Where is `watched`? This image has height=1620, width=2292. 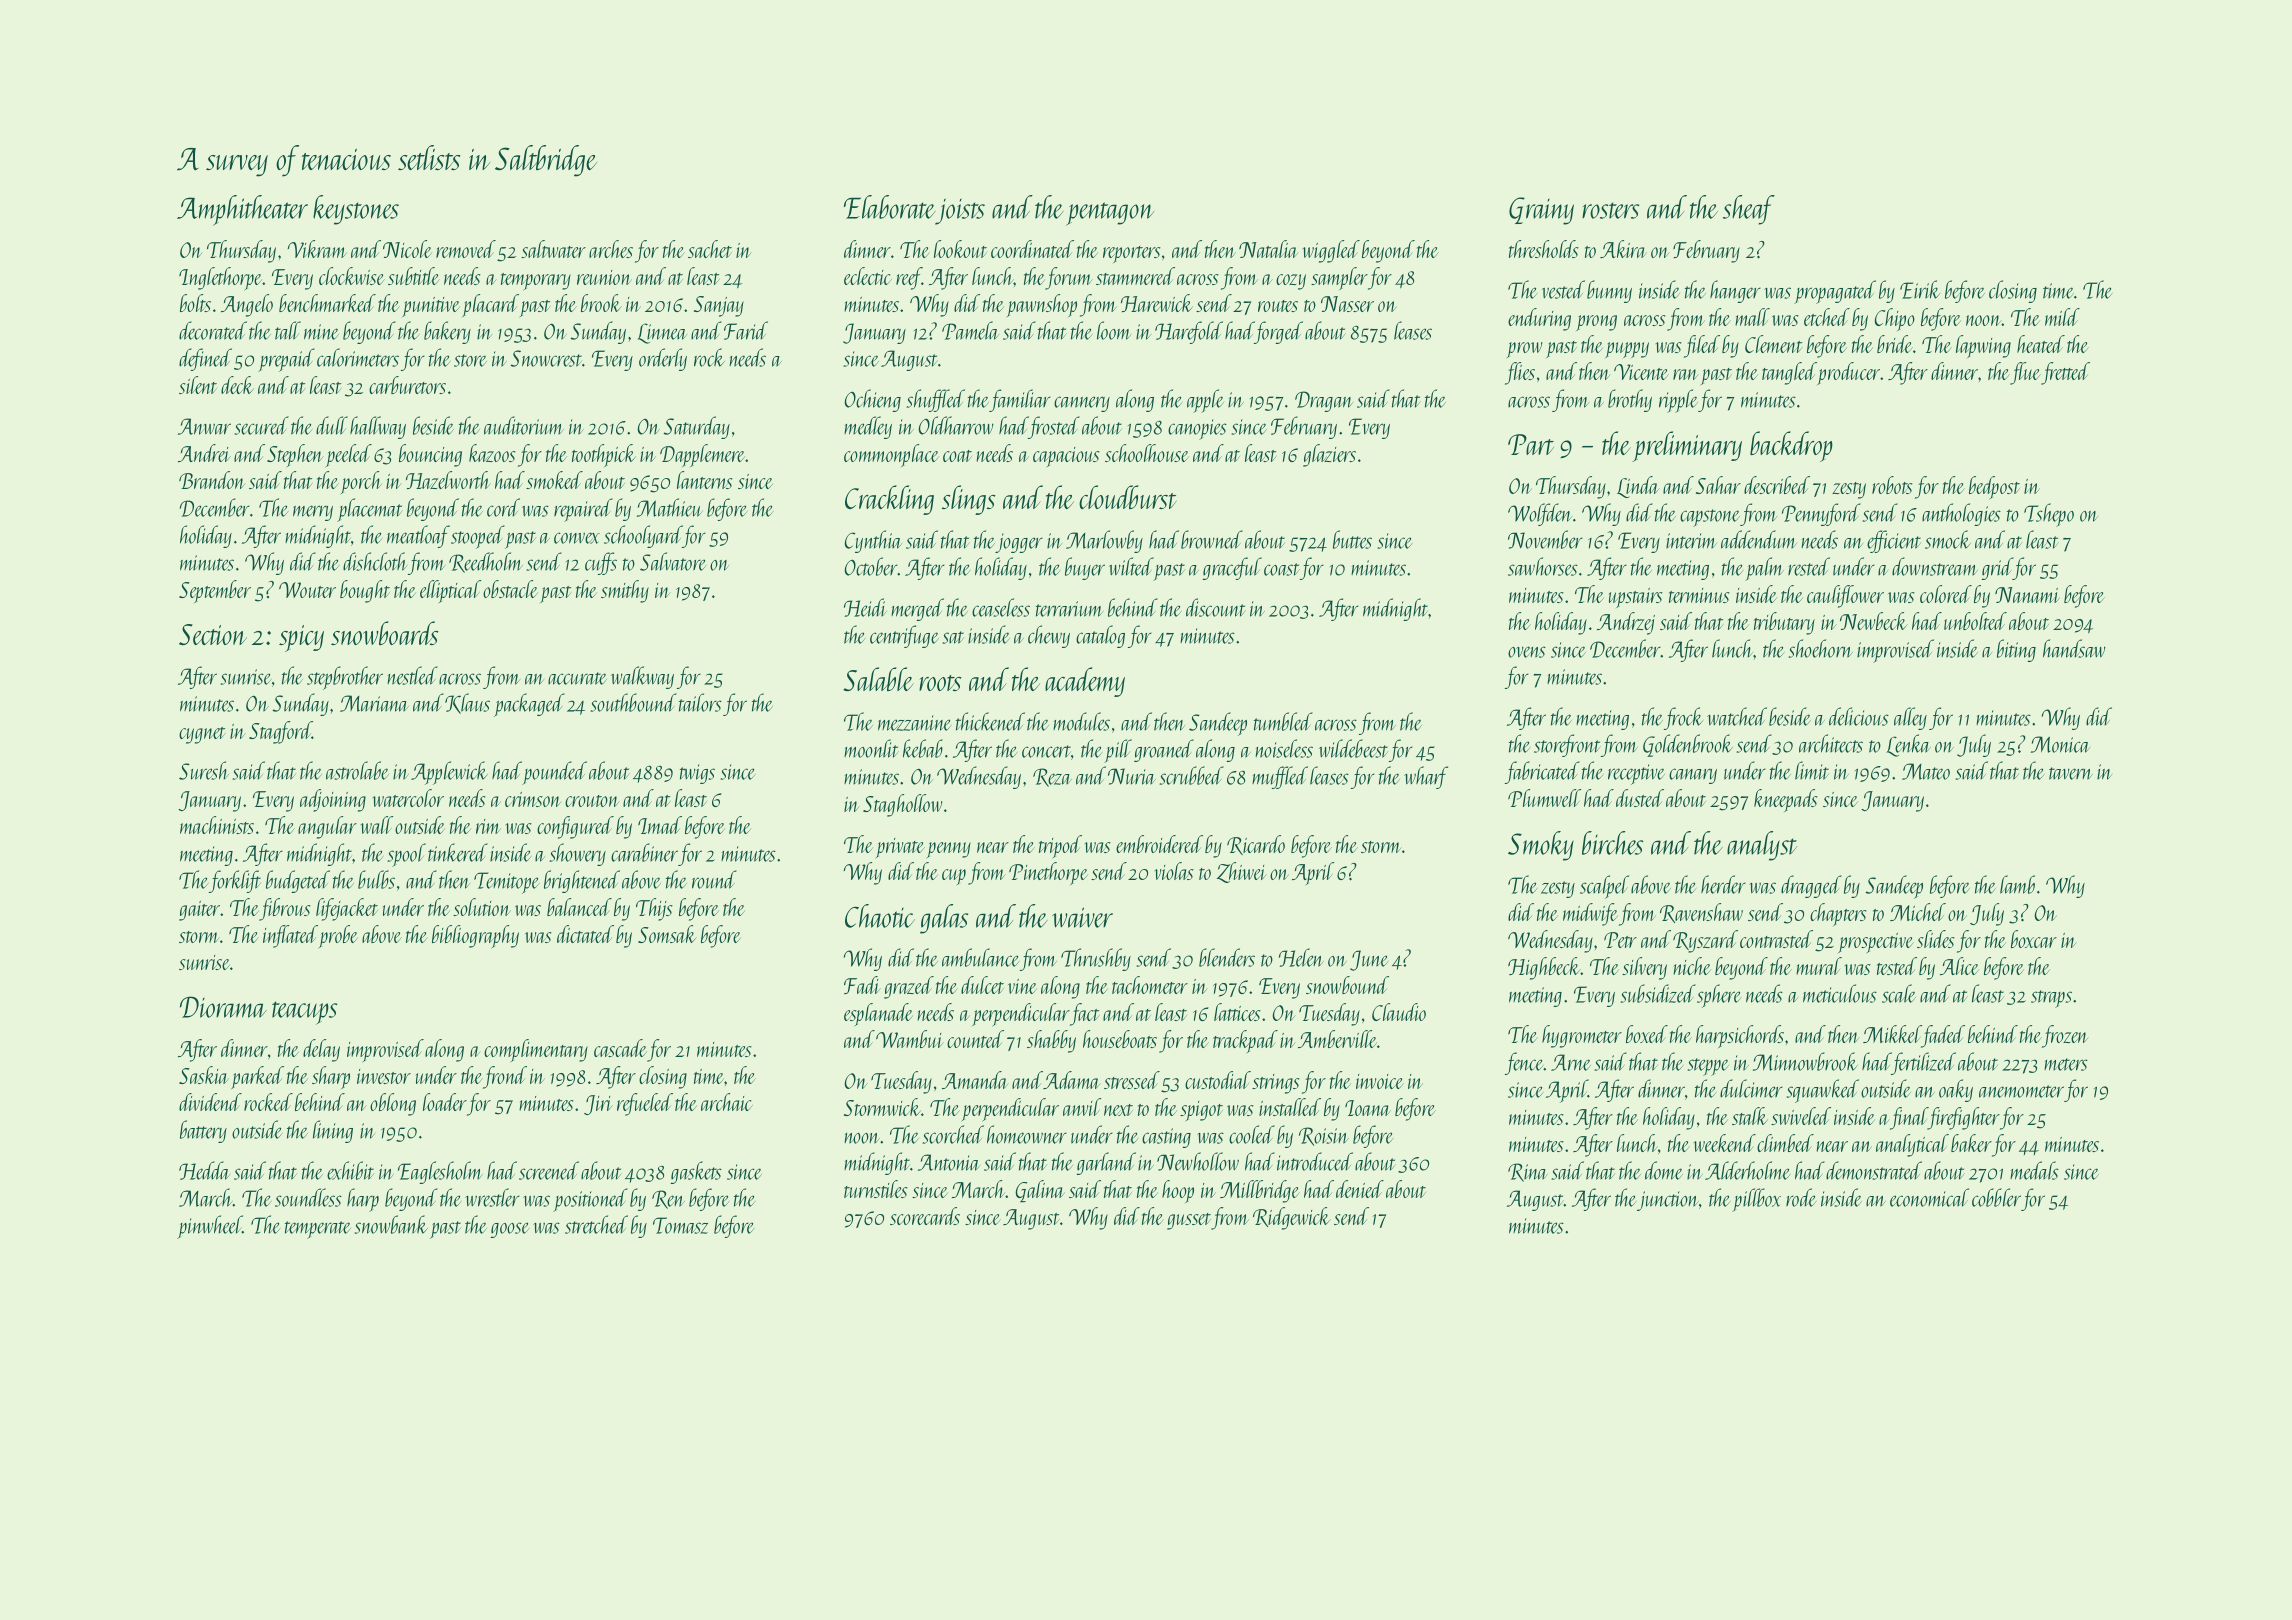 watched is located at coordinates (1737, 716).
